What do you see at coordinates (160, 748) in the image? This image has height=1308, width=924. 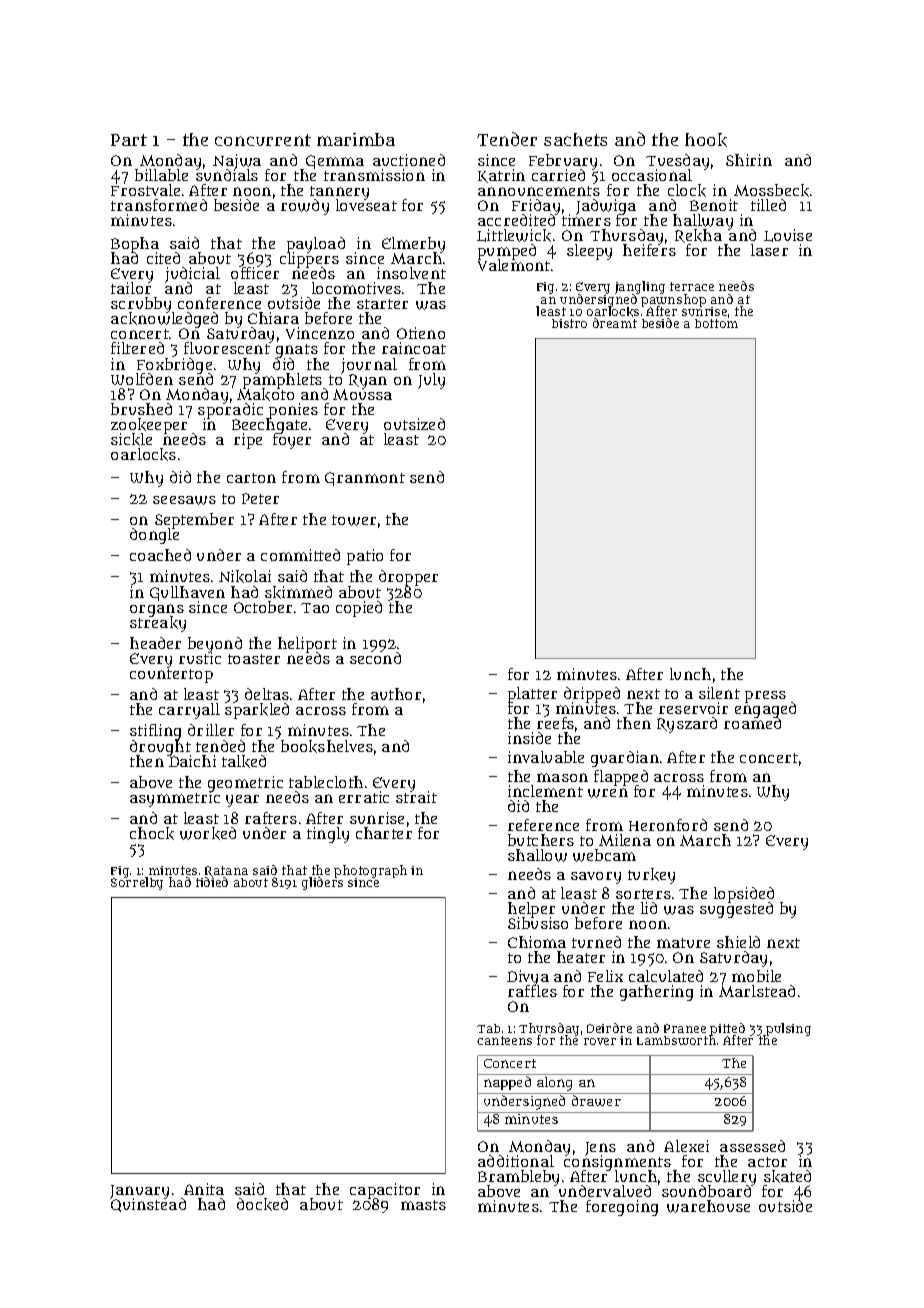 I see `drought` at bounding box center [160, 748].
